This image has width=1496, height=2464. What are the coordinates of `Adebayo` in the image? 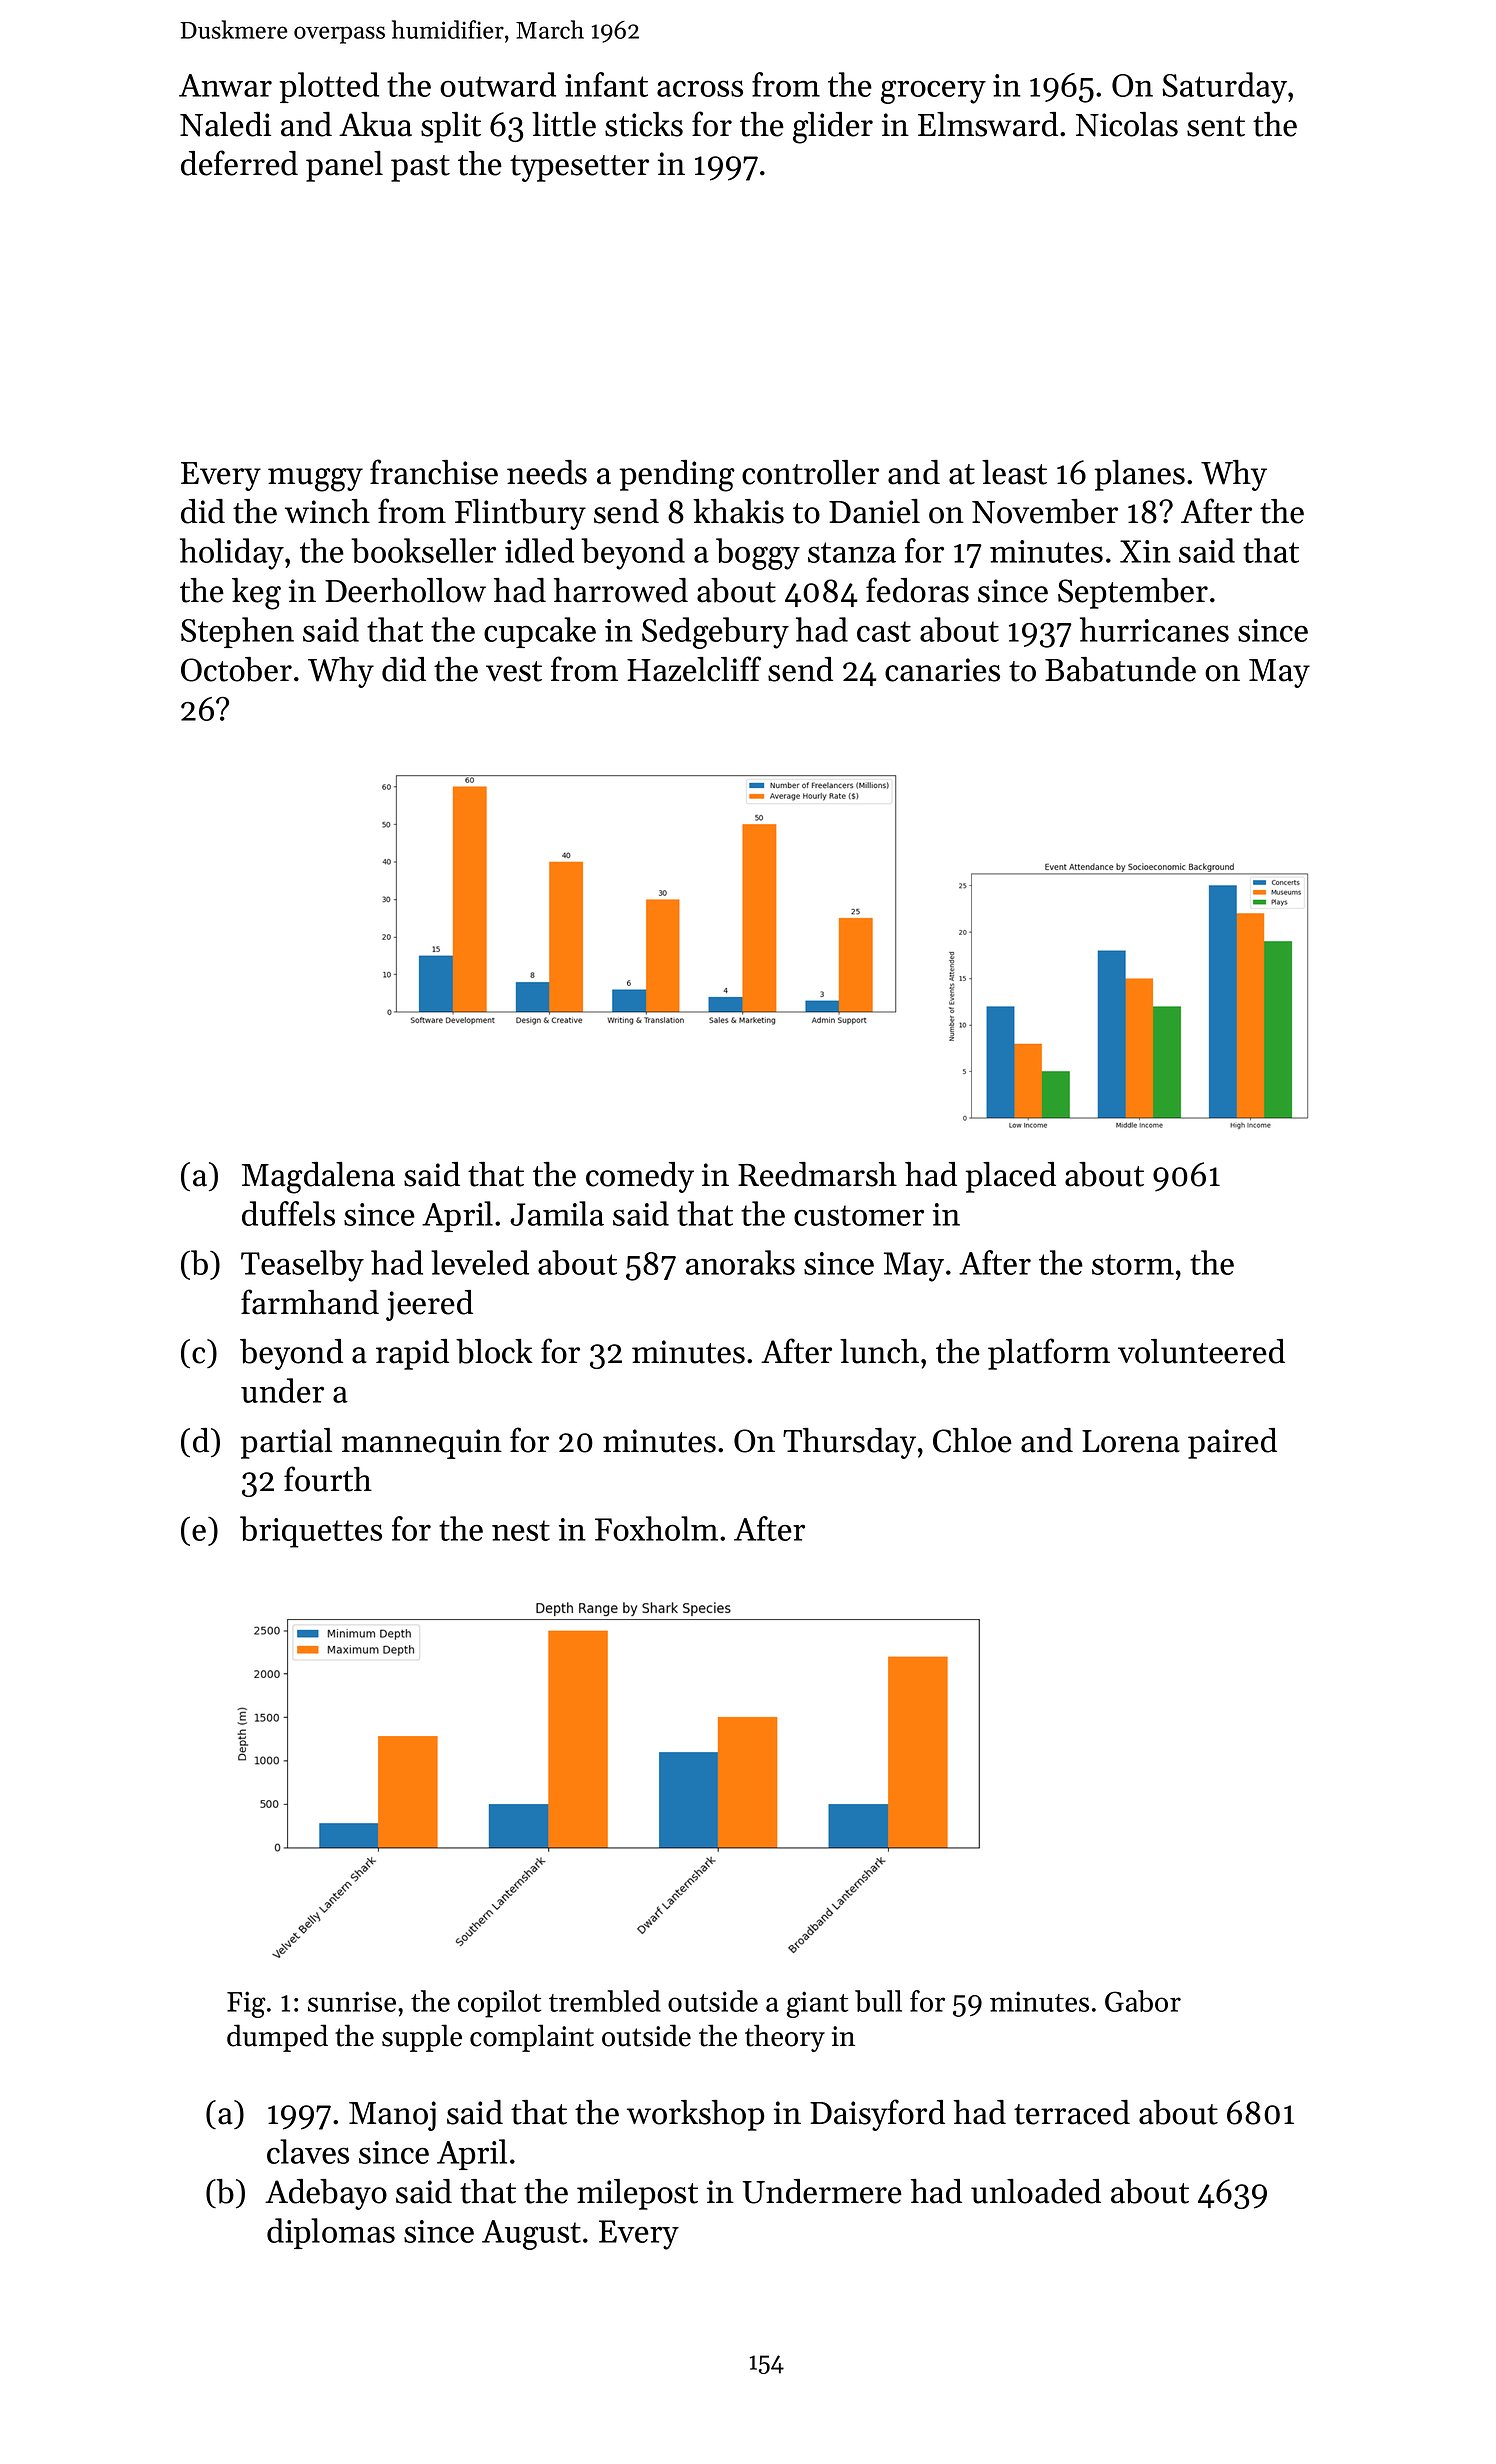 It's located at (326, 2194).
